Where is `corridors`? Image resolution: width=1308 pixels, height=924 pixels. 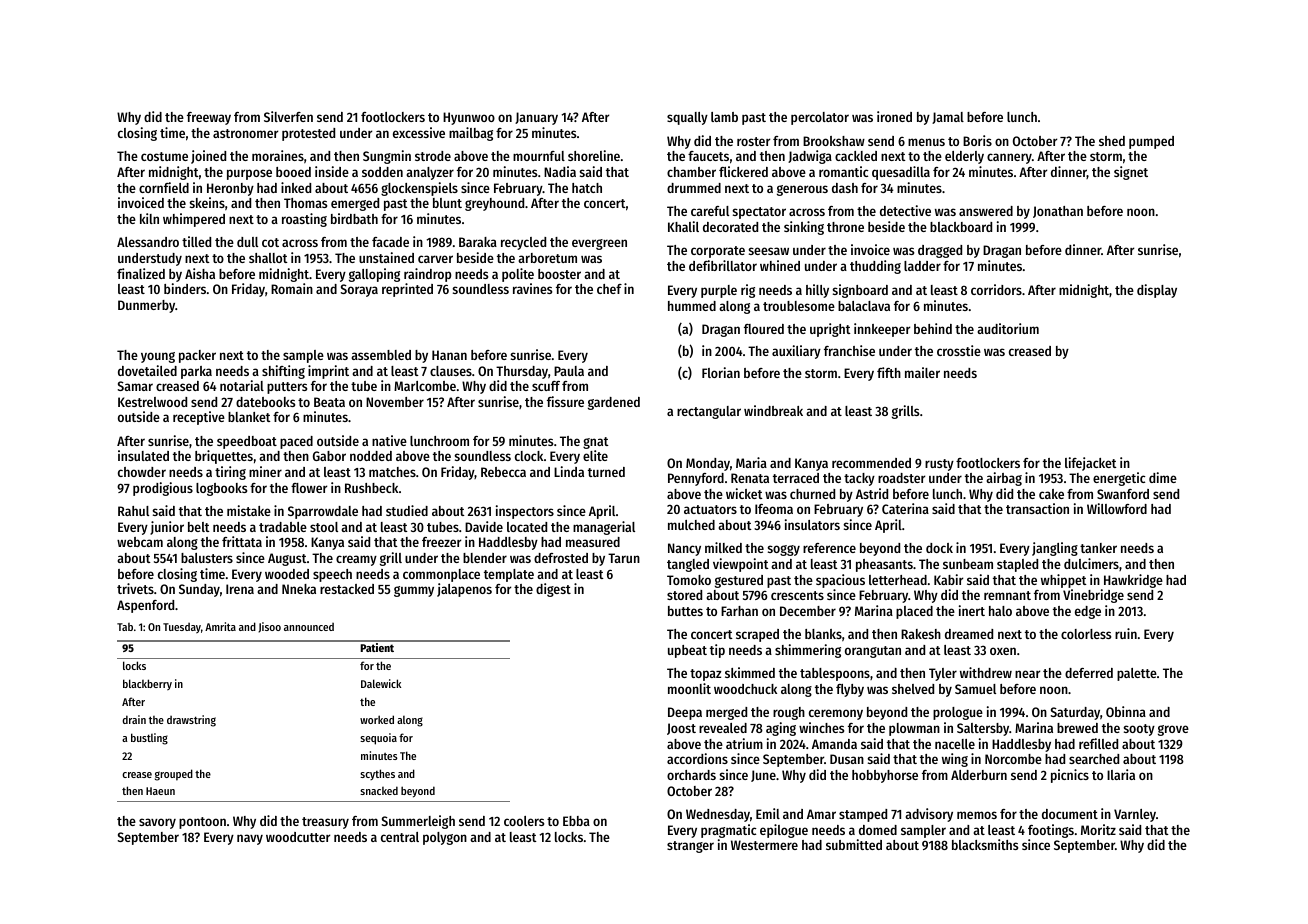 corridors is located at coordinates (996, 289).
